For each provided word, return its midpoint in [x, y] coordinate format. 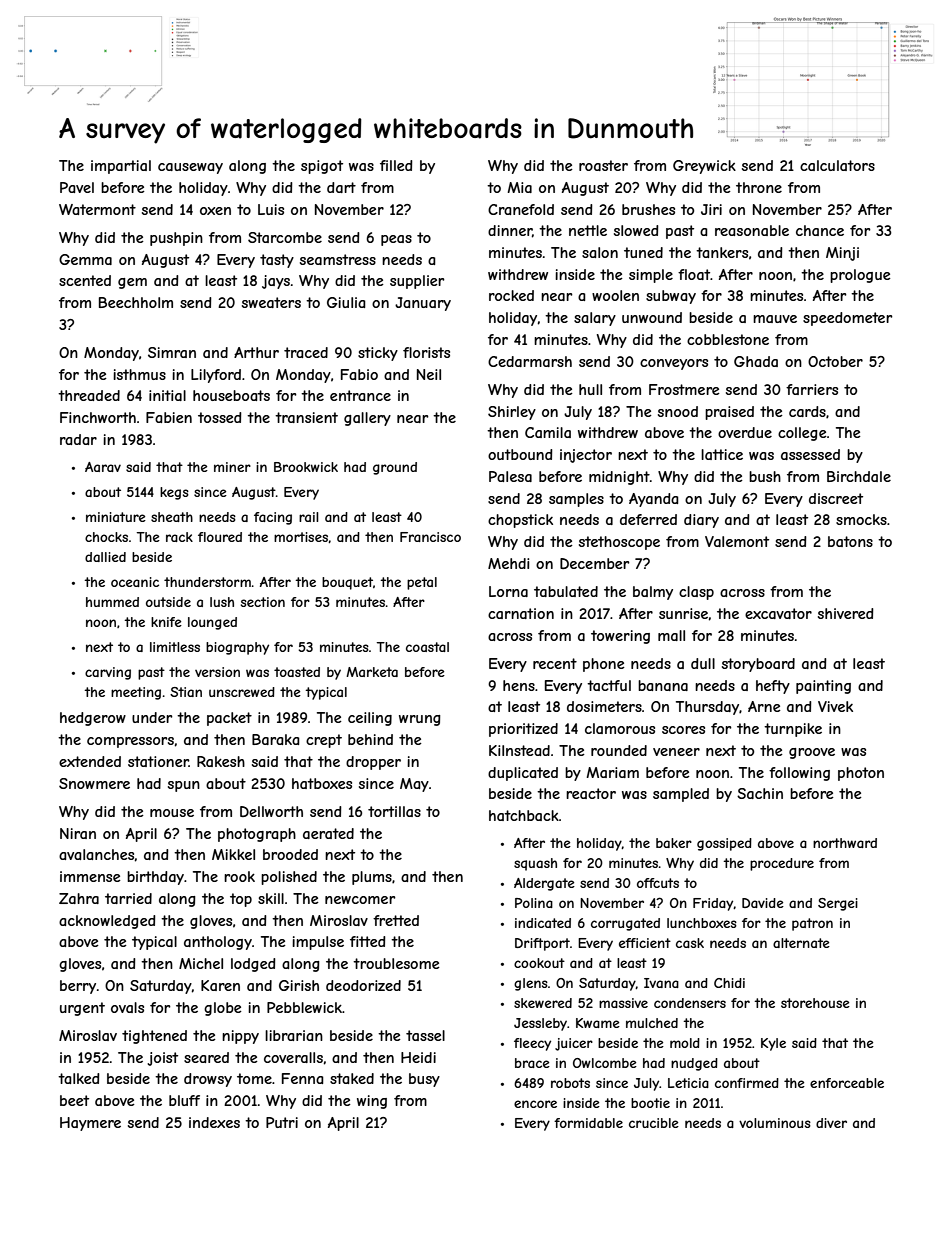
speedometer [848, 319]
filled [396, 165]
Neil [429, 374]
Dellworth [271, 811]
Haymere [90, 1124]
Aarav [103, 467]
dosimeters [604, 706]
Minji [842, 254]
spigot [322, 167]
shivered [846, 613]
